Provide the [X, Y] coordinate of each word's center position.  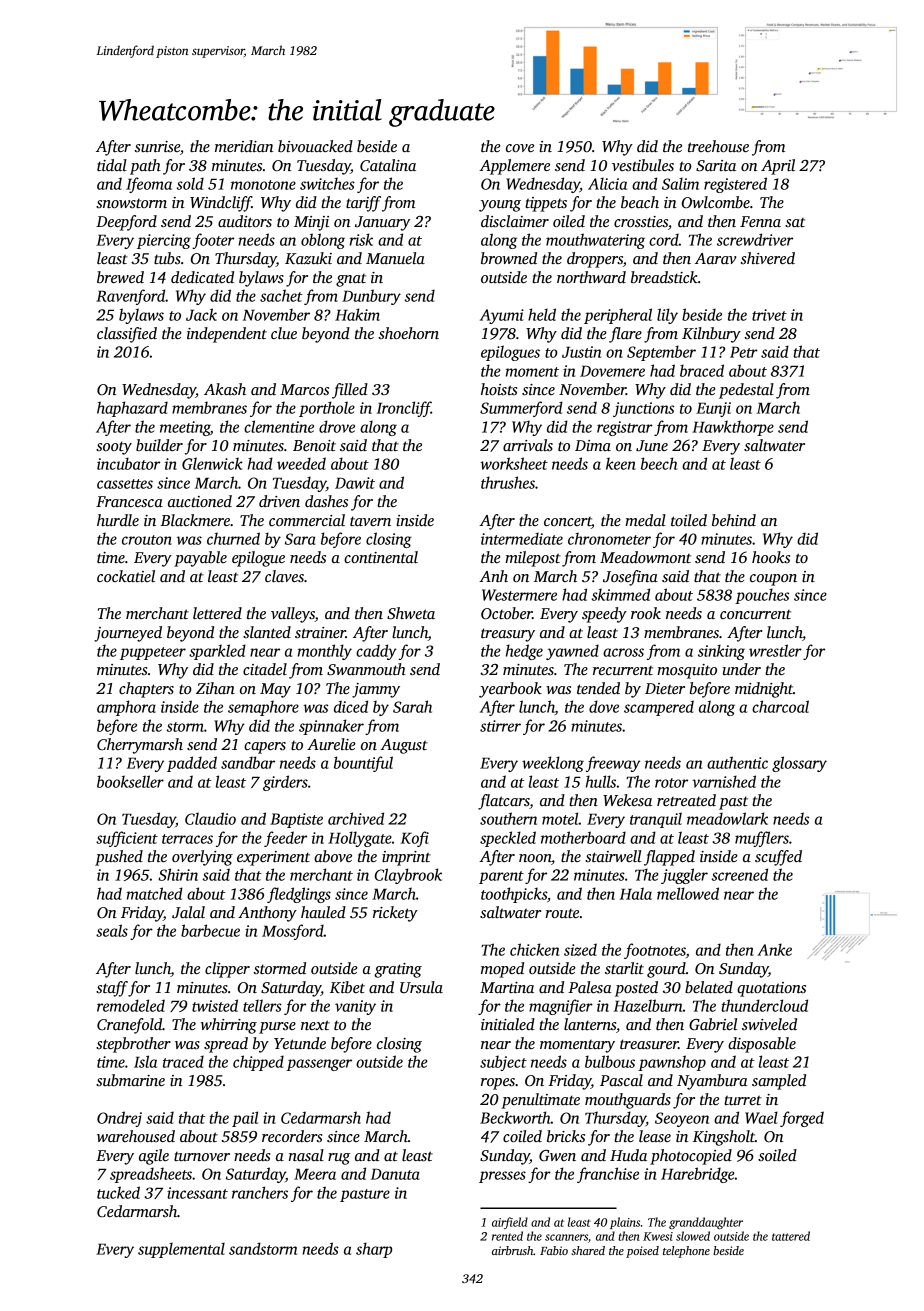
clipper [227, 970]
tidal [112, 165]
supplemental [181, 1250]
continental [381, 557]
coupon [773, 580]
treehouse [718, 146]
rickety [395, 914]
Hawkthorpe [733, 428]
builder [159, 445]
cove [520, 148]
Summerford [521, 409]
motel [560, 818]
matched [155, 893]
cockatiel [126, 576]
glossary [799, 764]
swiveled [769, 1024]
